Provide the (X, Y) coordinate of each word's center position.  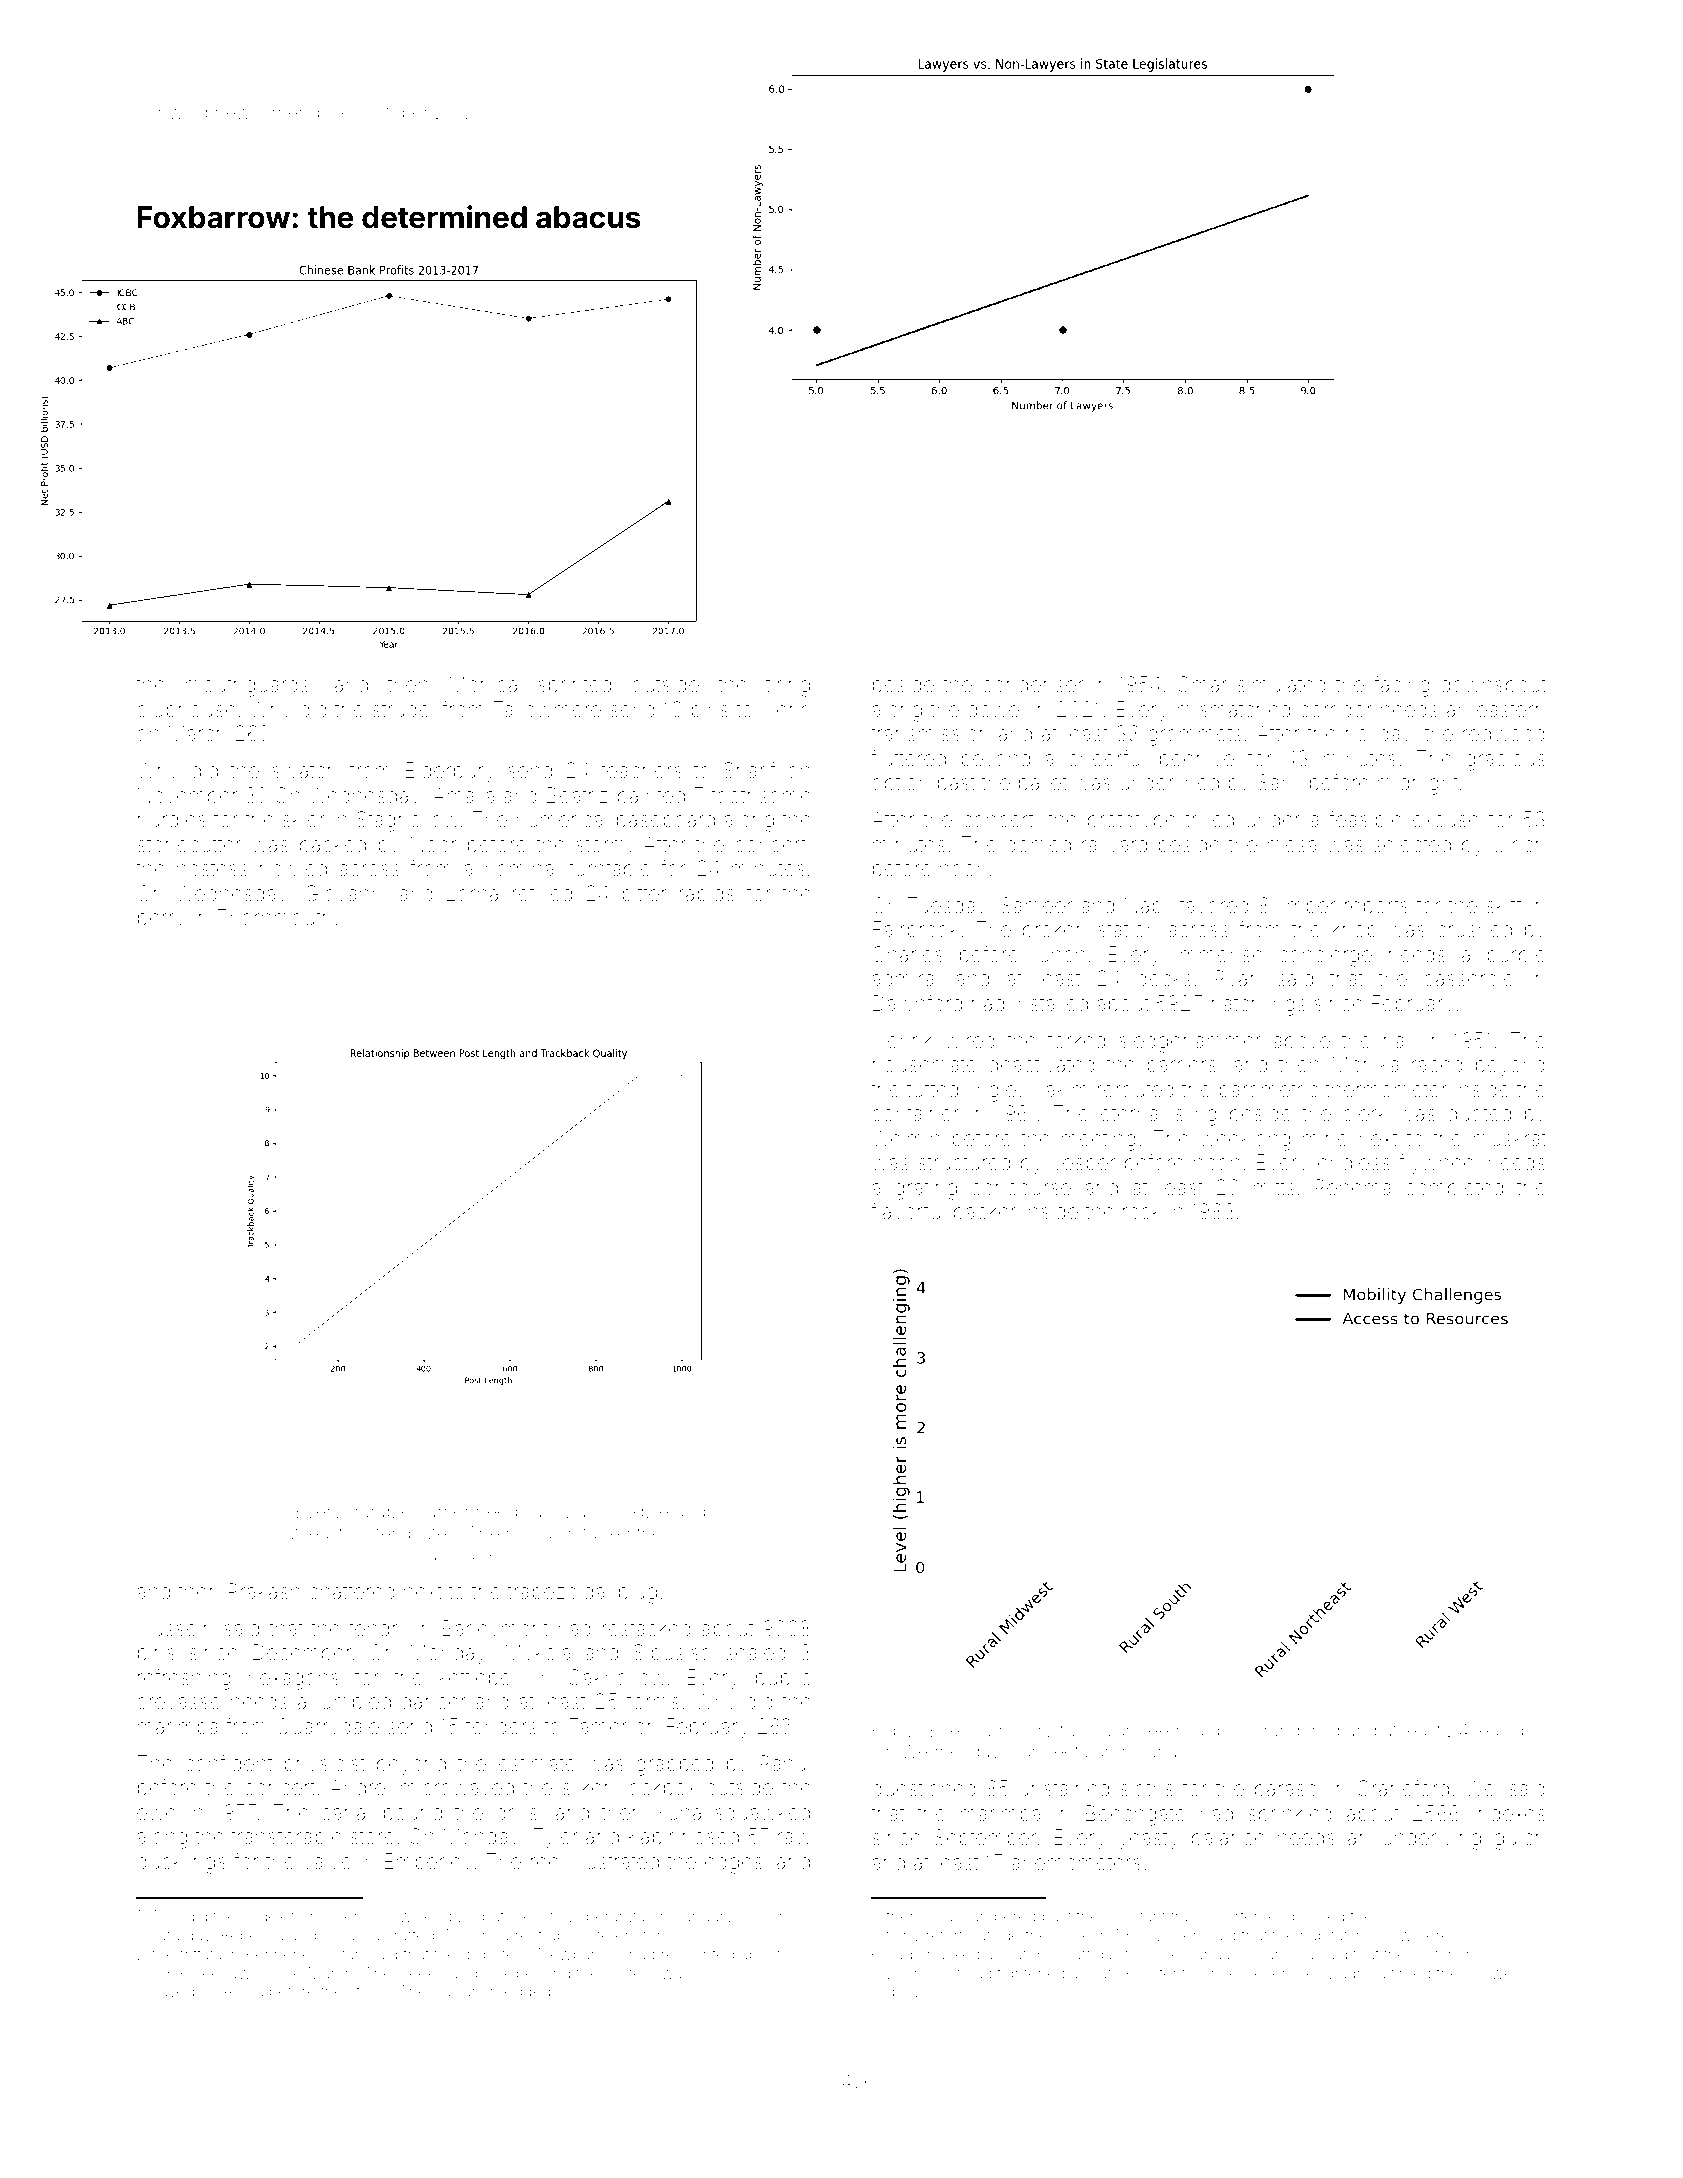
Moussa (351, 1935)
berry (161, 920)
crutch (1434, 1954)
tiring (788, 687)
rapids (706, 895)
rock (1142, 1211)
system (630, 1975)
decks (1164, 979)
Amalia (463, 795)
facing (1402, 686)
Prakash (264, 1591)
